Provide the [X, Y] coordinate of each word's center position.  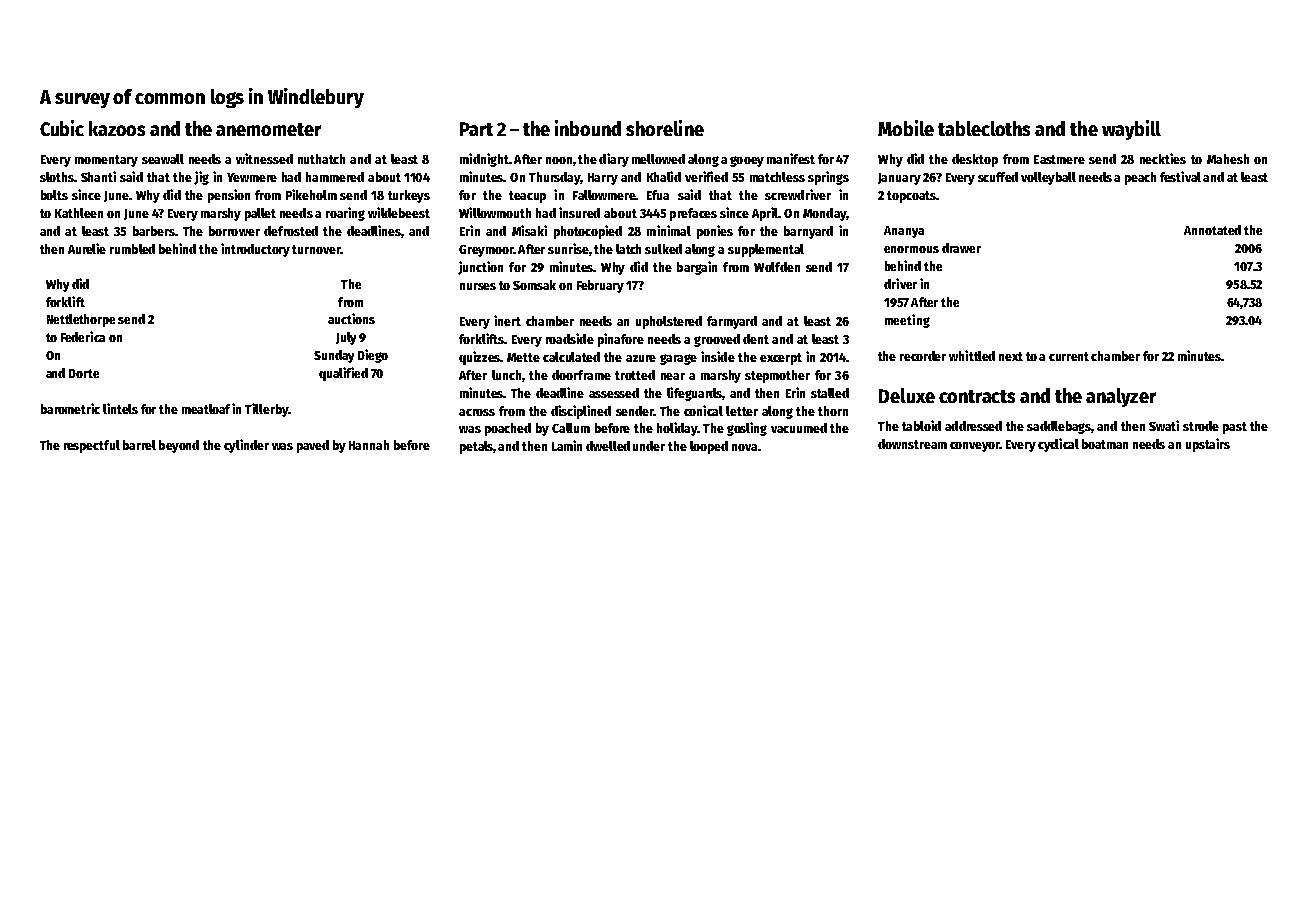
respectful [92, 446]
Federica [83, 336]
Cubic [62, 128]
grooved [717, 340]
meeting [907, 321]
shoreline [665, 128]
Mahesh [1228, 159]
